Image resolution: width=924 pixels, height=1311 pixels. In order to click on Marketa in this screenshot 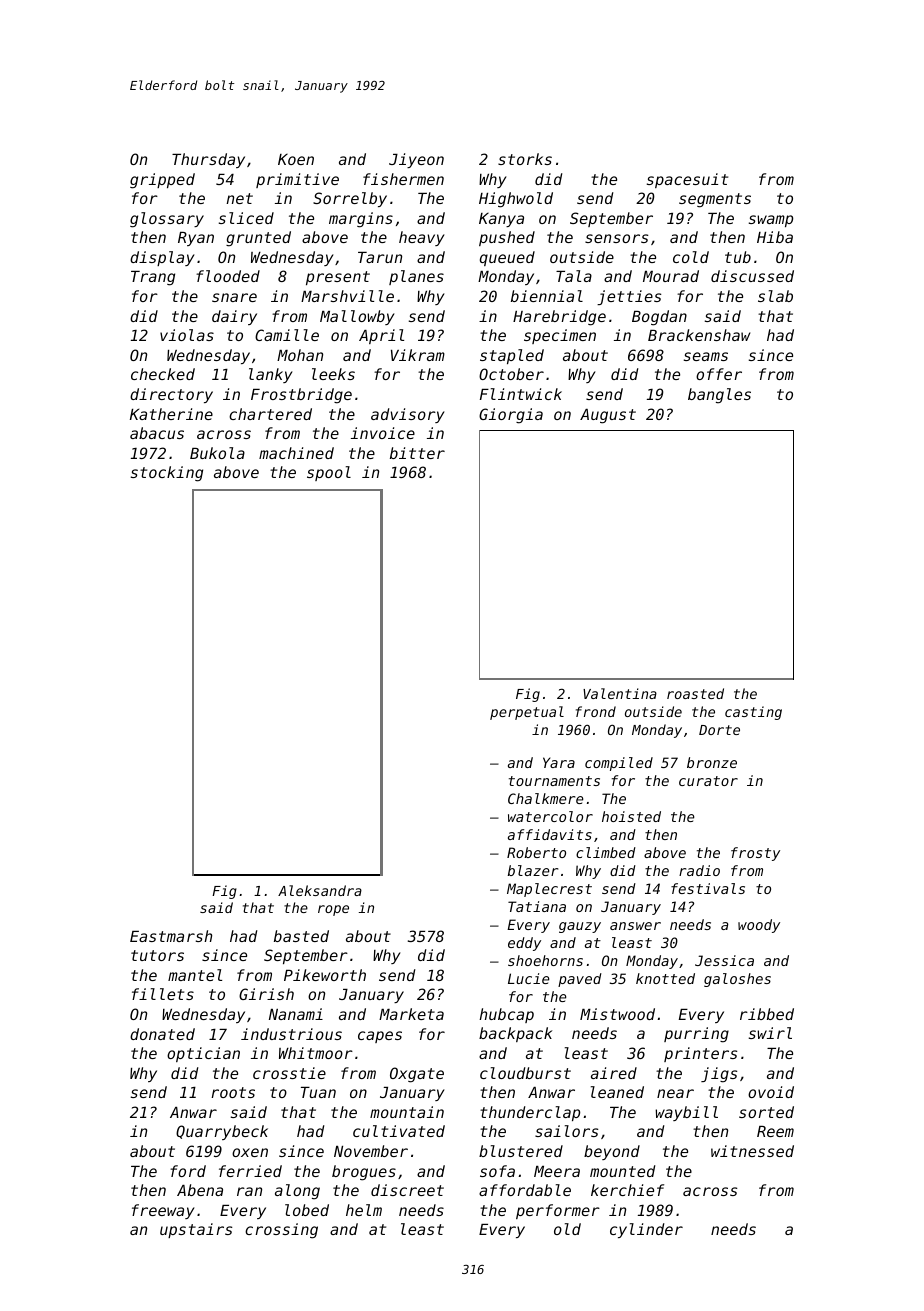, I will do `click(411, 1014)`.
